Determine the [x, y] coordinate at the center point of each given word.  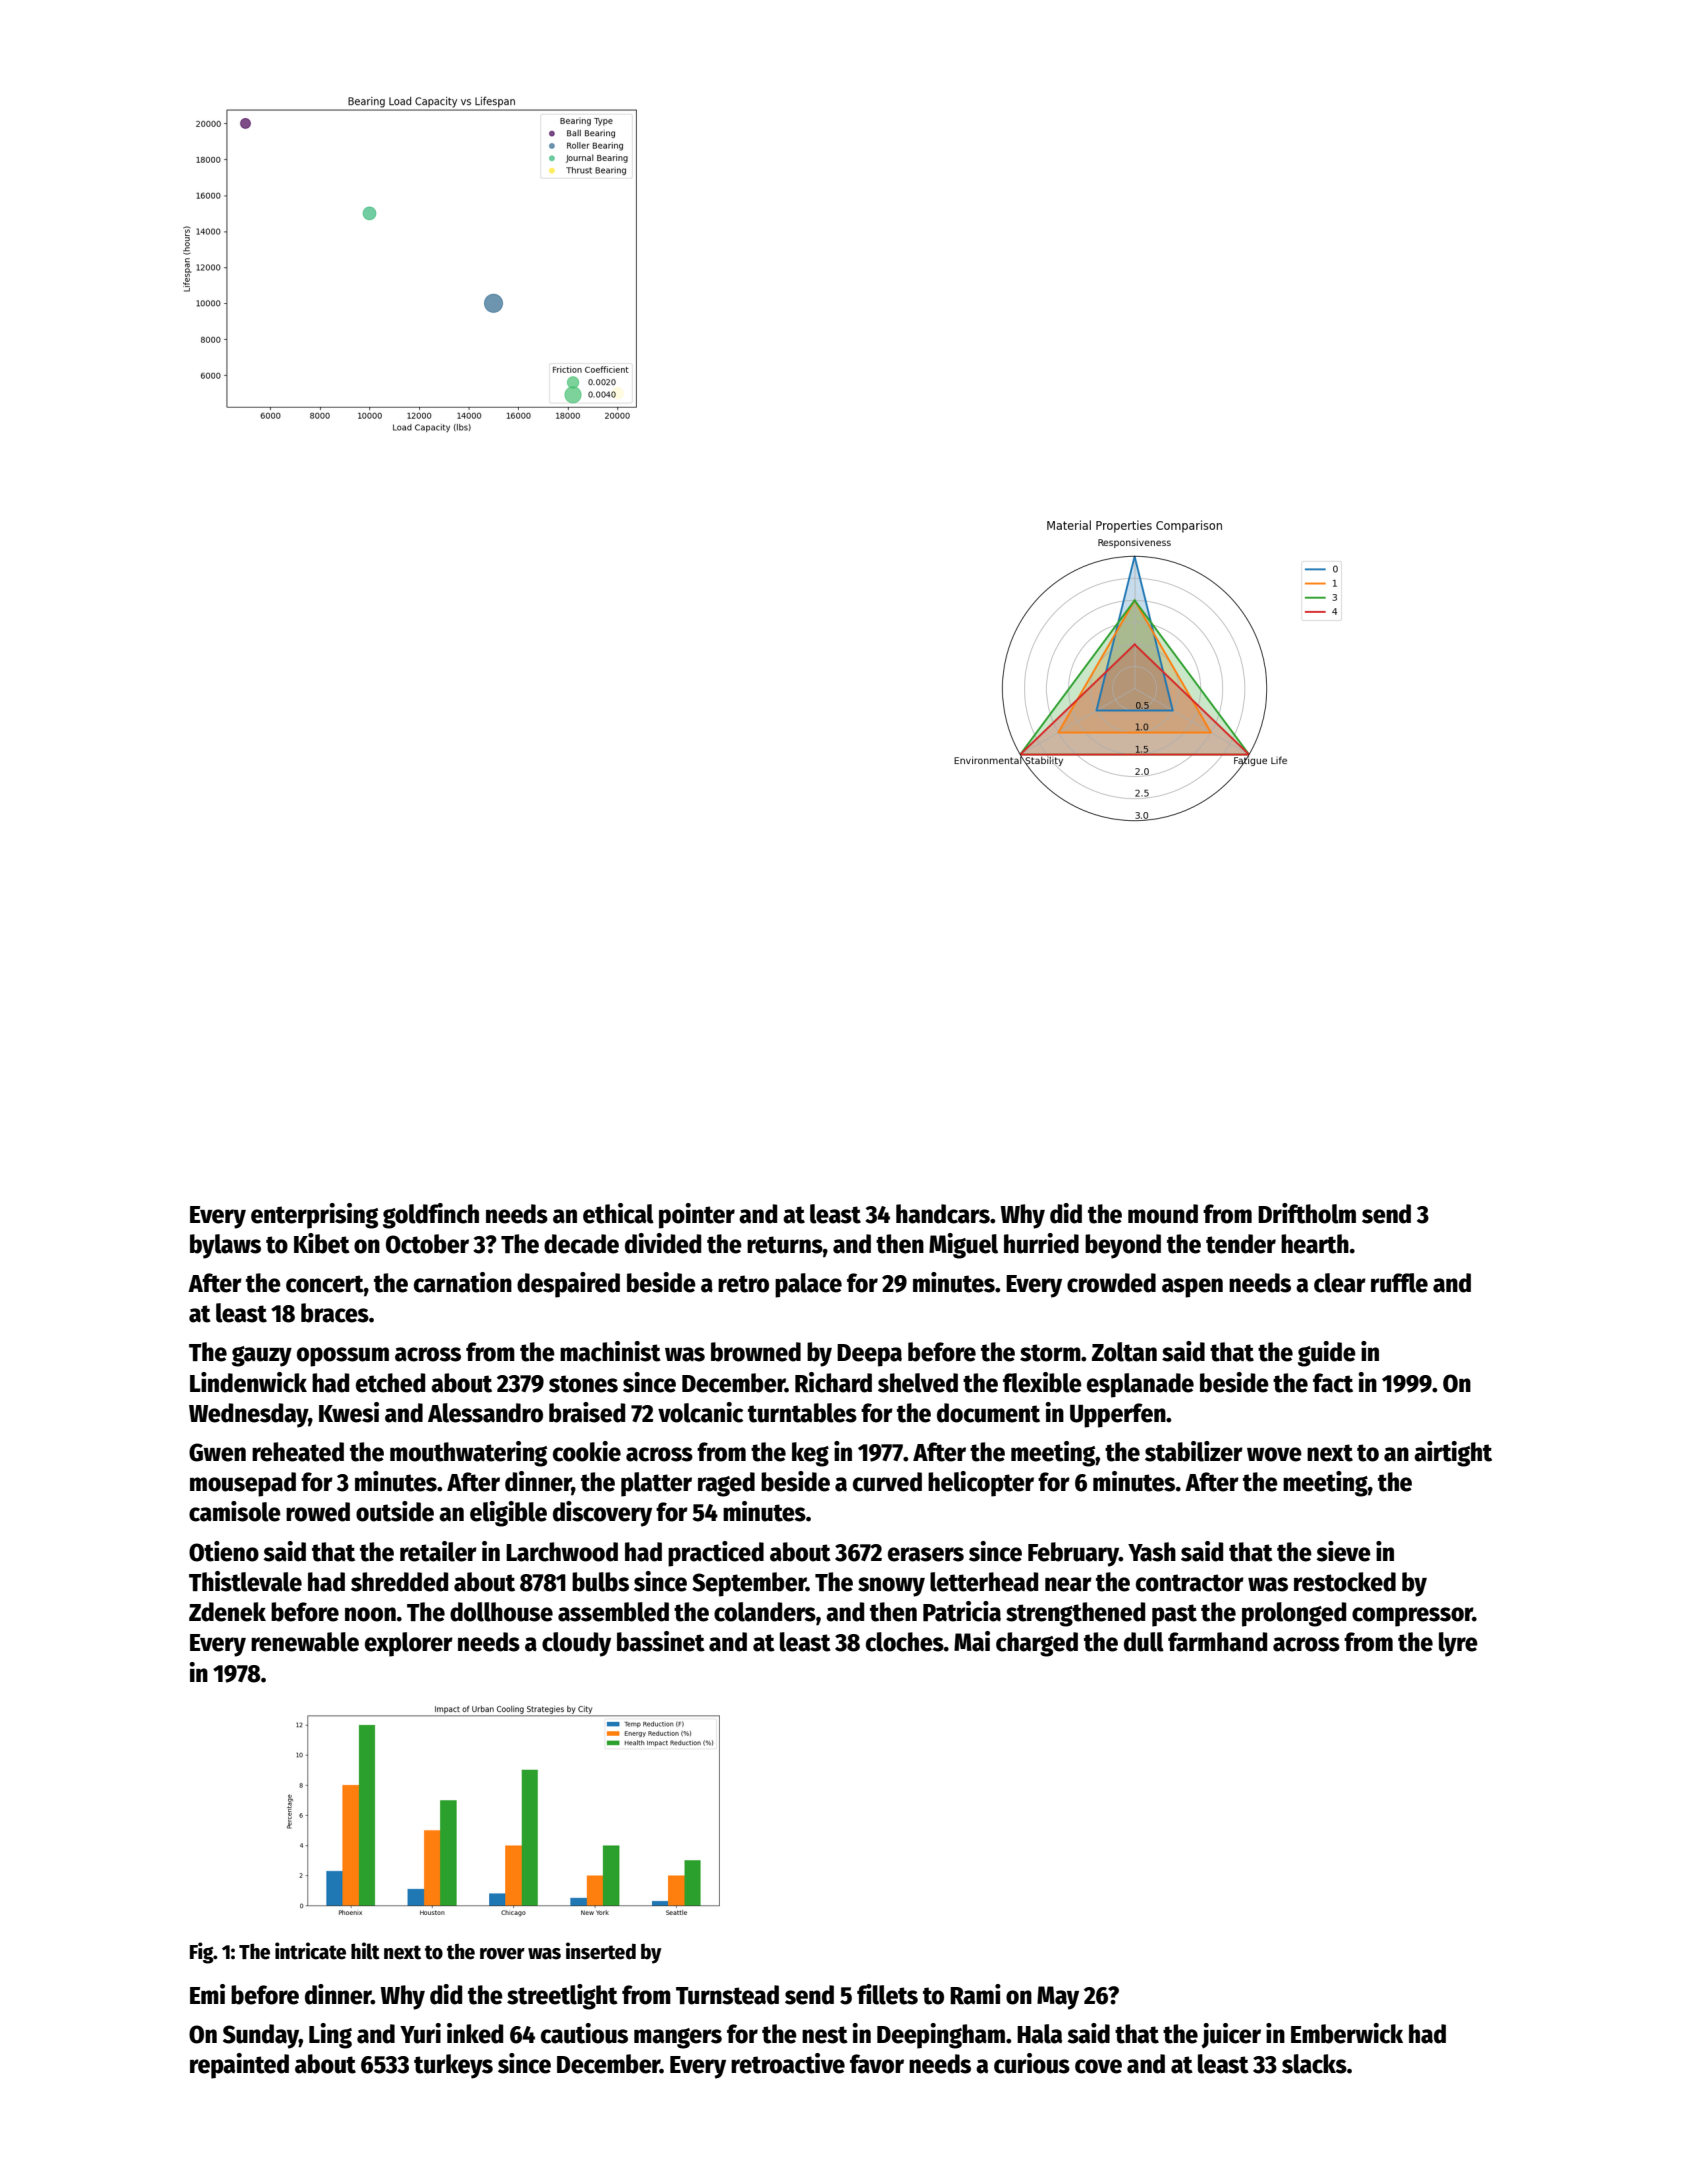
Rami [975, 1994]
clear [1340, 1283]
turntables [802, 1413]
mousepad [243, 1484]
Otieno [224, 1551]
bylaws [225, 1246]
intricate [310, 1951]
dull [1144, 1642]
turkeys [453, 2066]
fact [1333, 1383]
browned [756, 1352]
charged [1037, 1644]
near [1068, 1584]
